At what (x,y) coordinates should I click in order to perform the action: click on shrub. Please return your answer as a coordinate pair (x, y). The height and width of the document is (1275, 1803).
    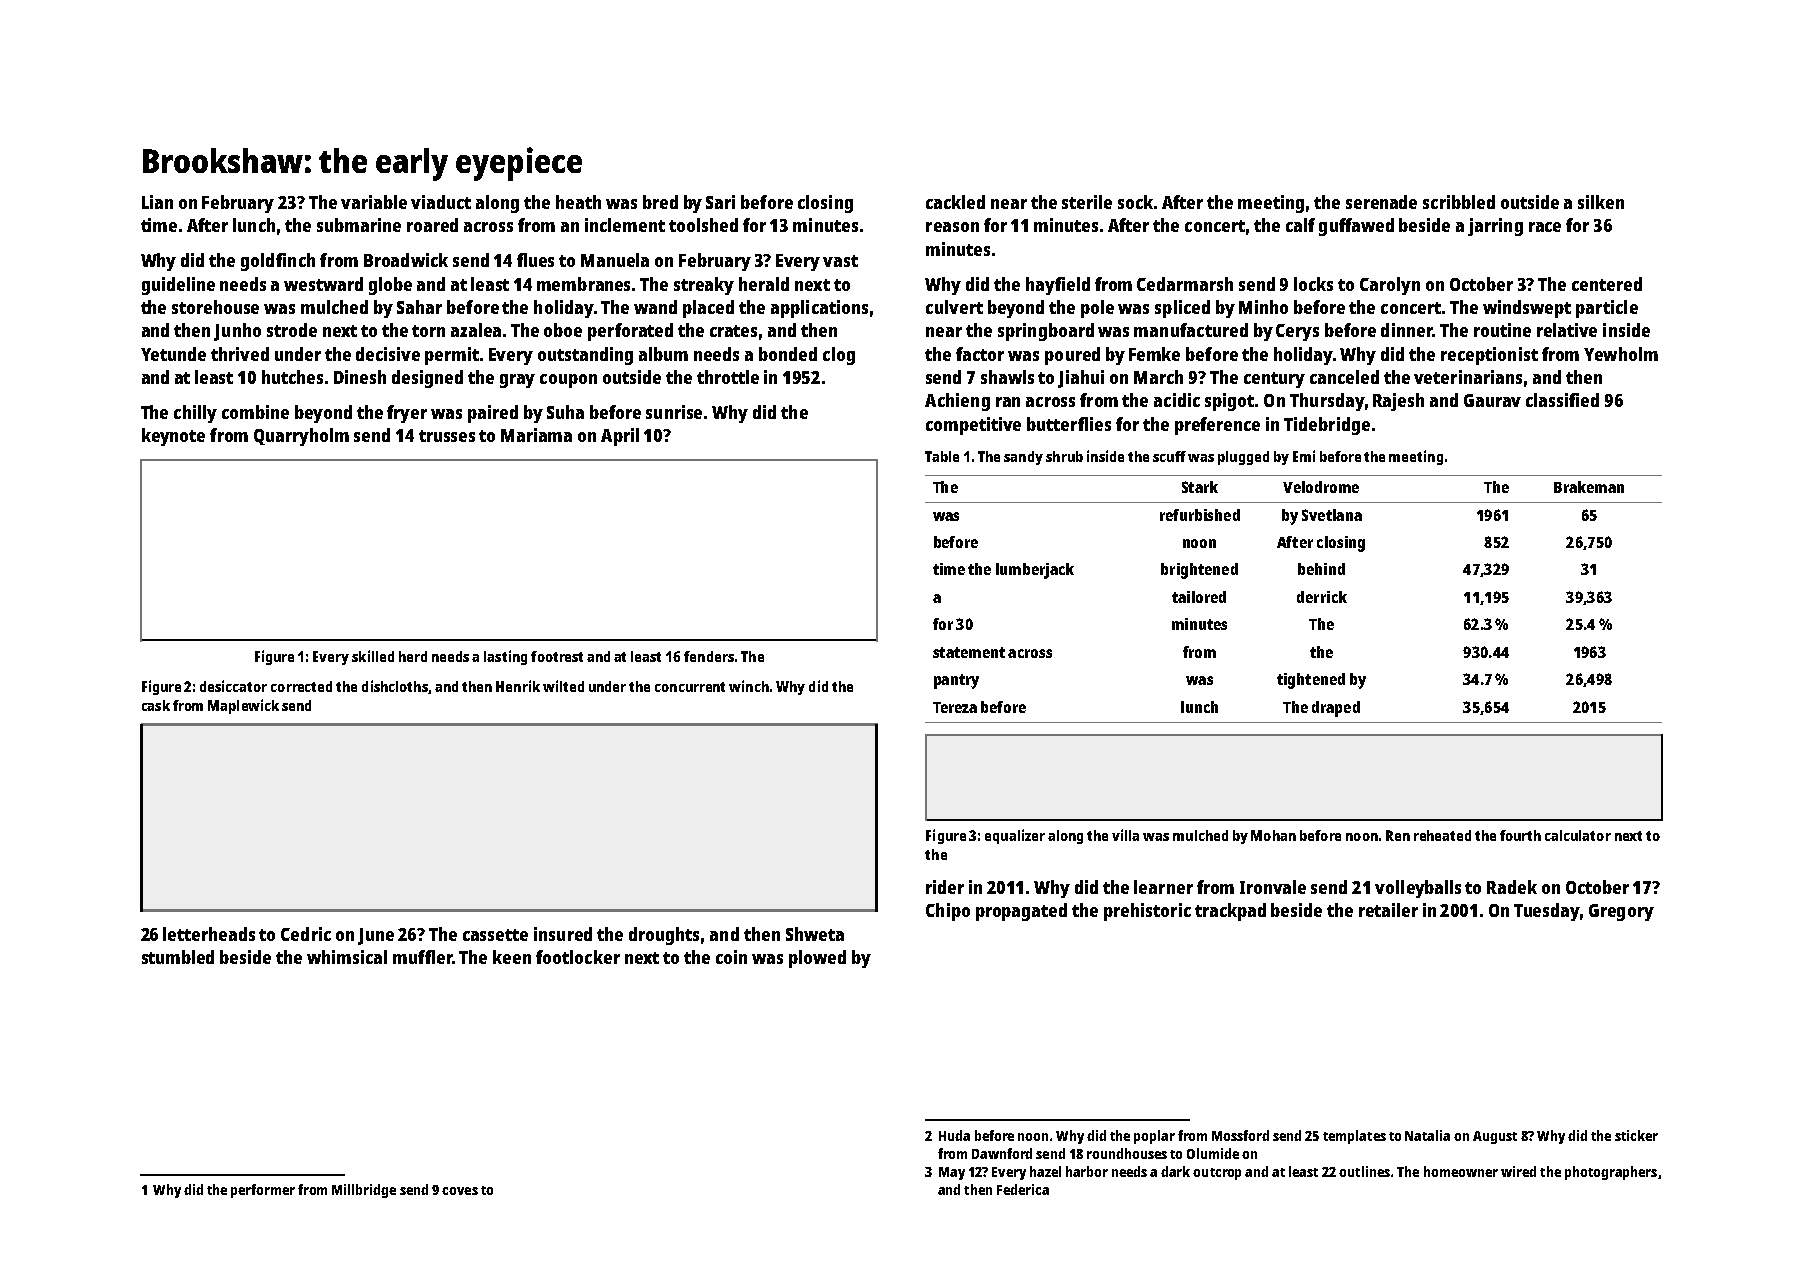
    Looking at the image, I should click on (1064, 456).
